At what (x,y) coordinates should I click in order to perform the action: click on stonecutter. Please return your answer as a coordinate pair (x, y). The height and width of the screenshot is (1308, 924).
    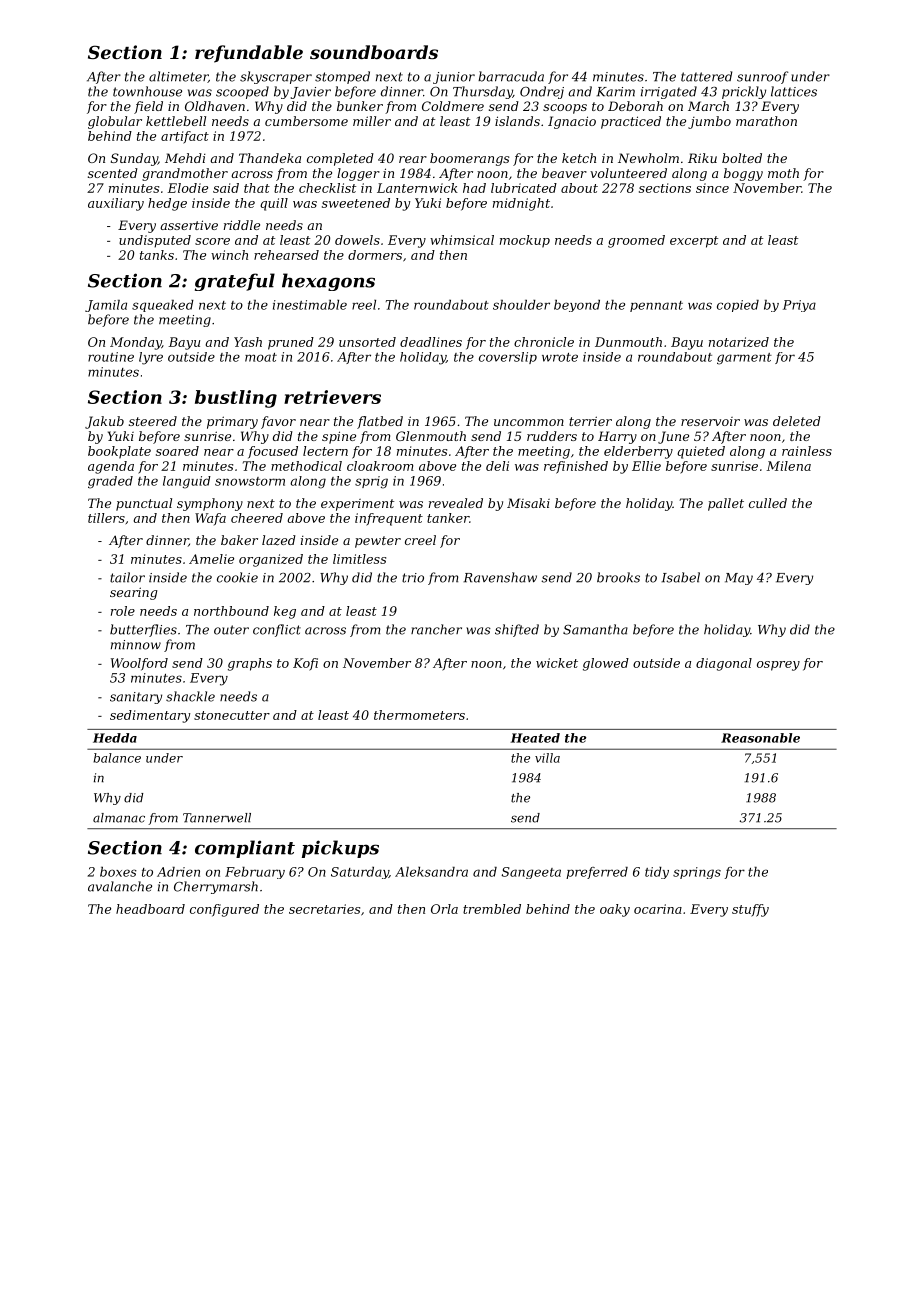
    Looking at the image, I should click on (232, 715).
